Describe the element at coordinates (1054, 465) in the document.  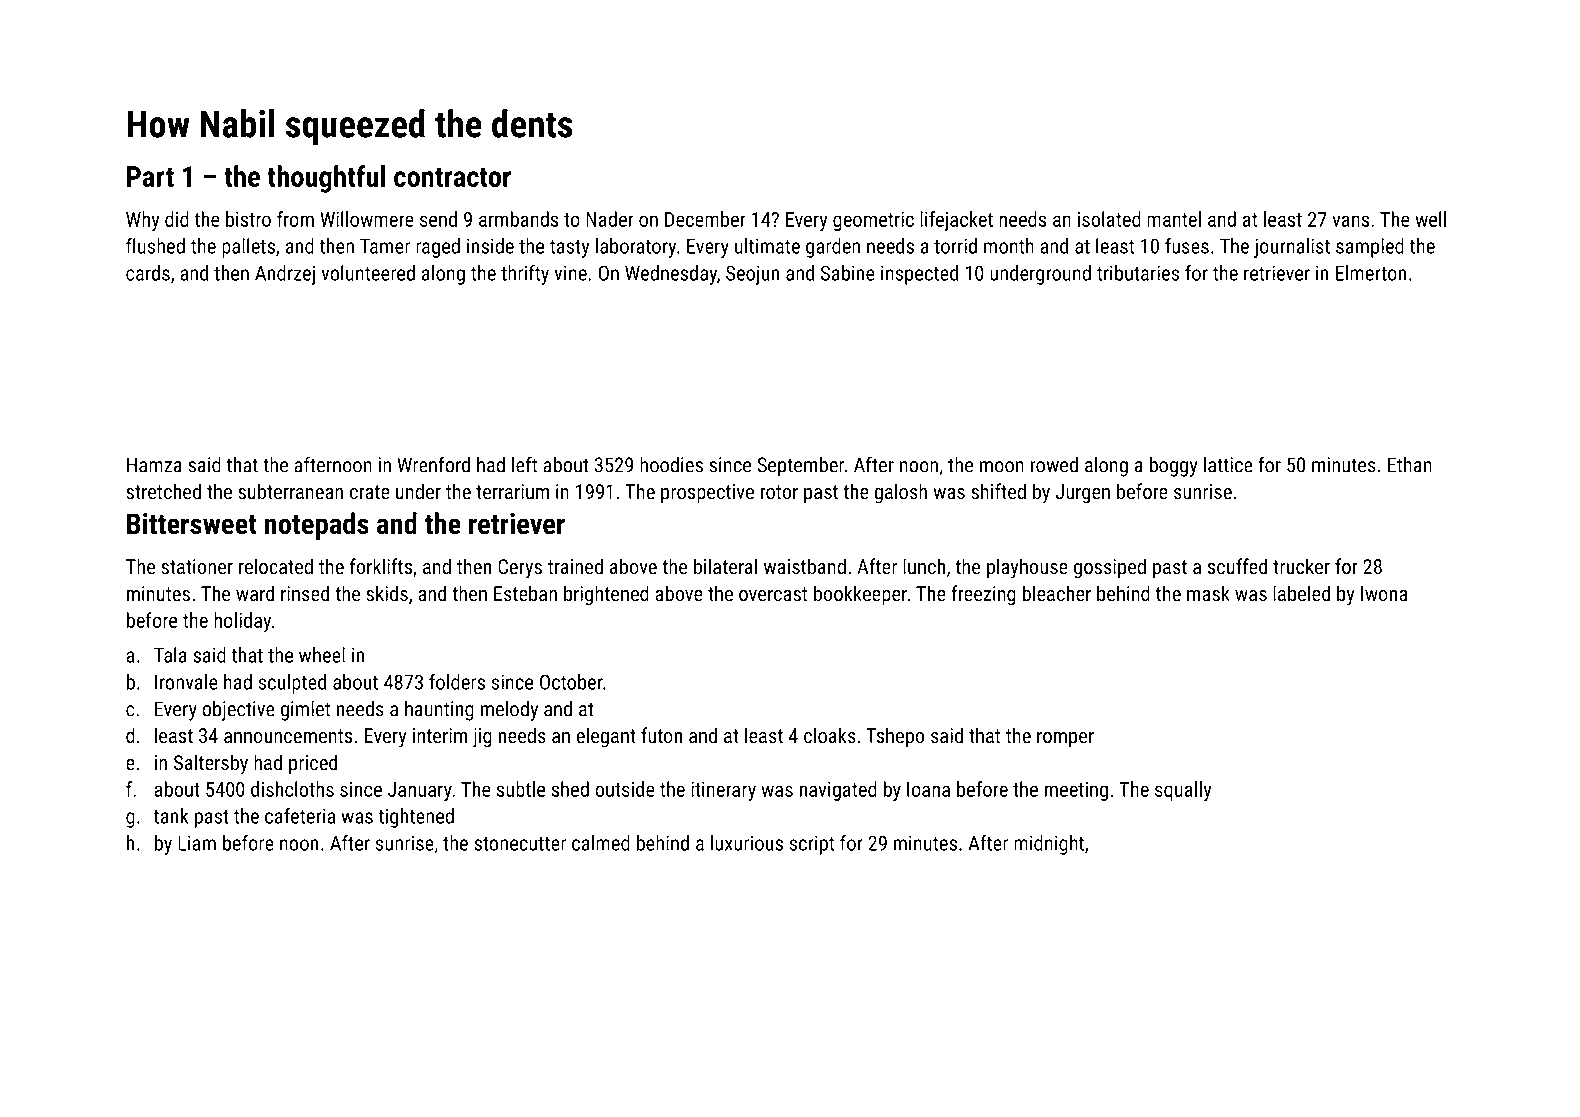
I see `rowed` at that location.
